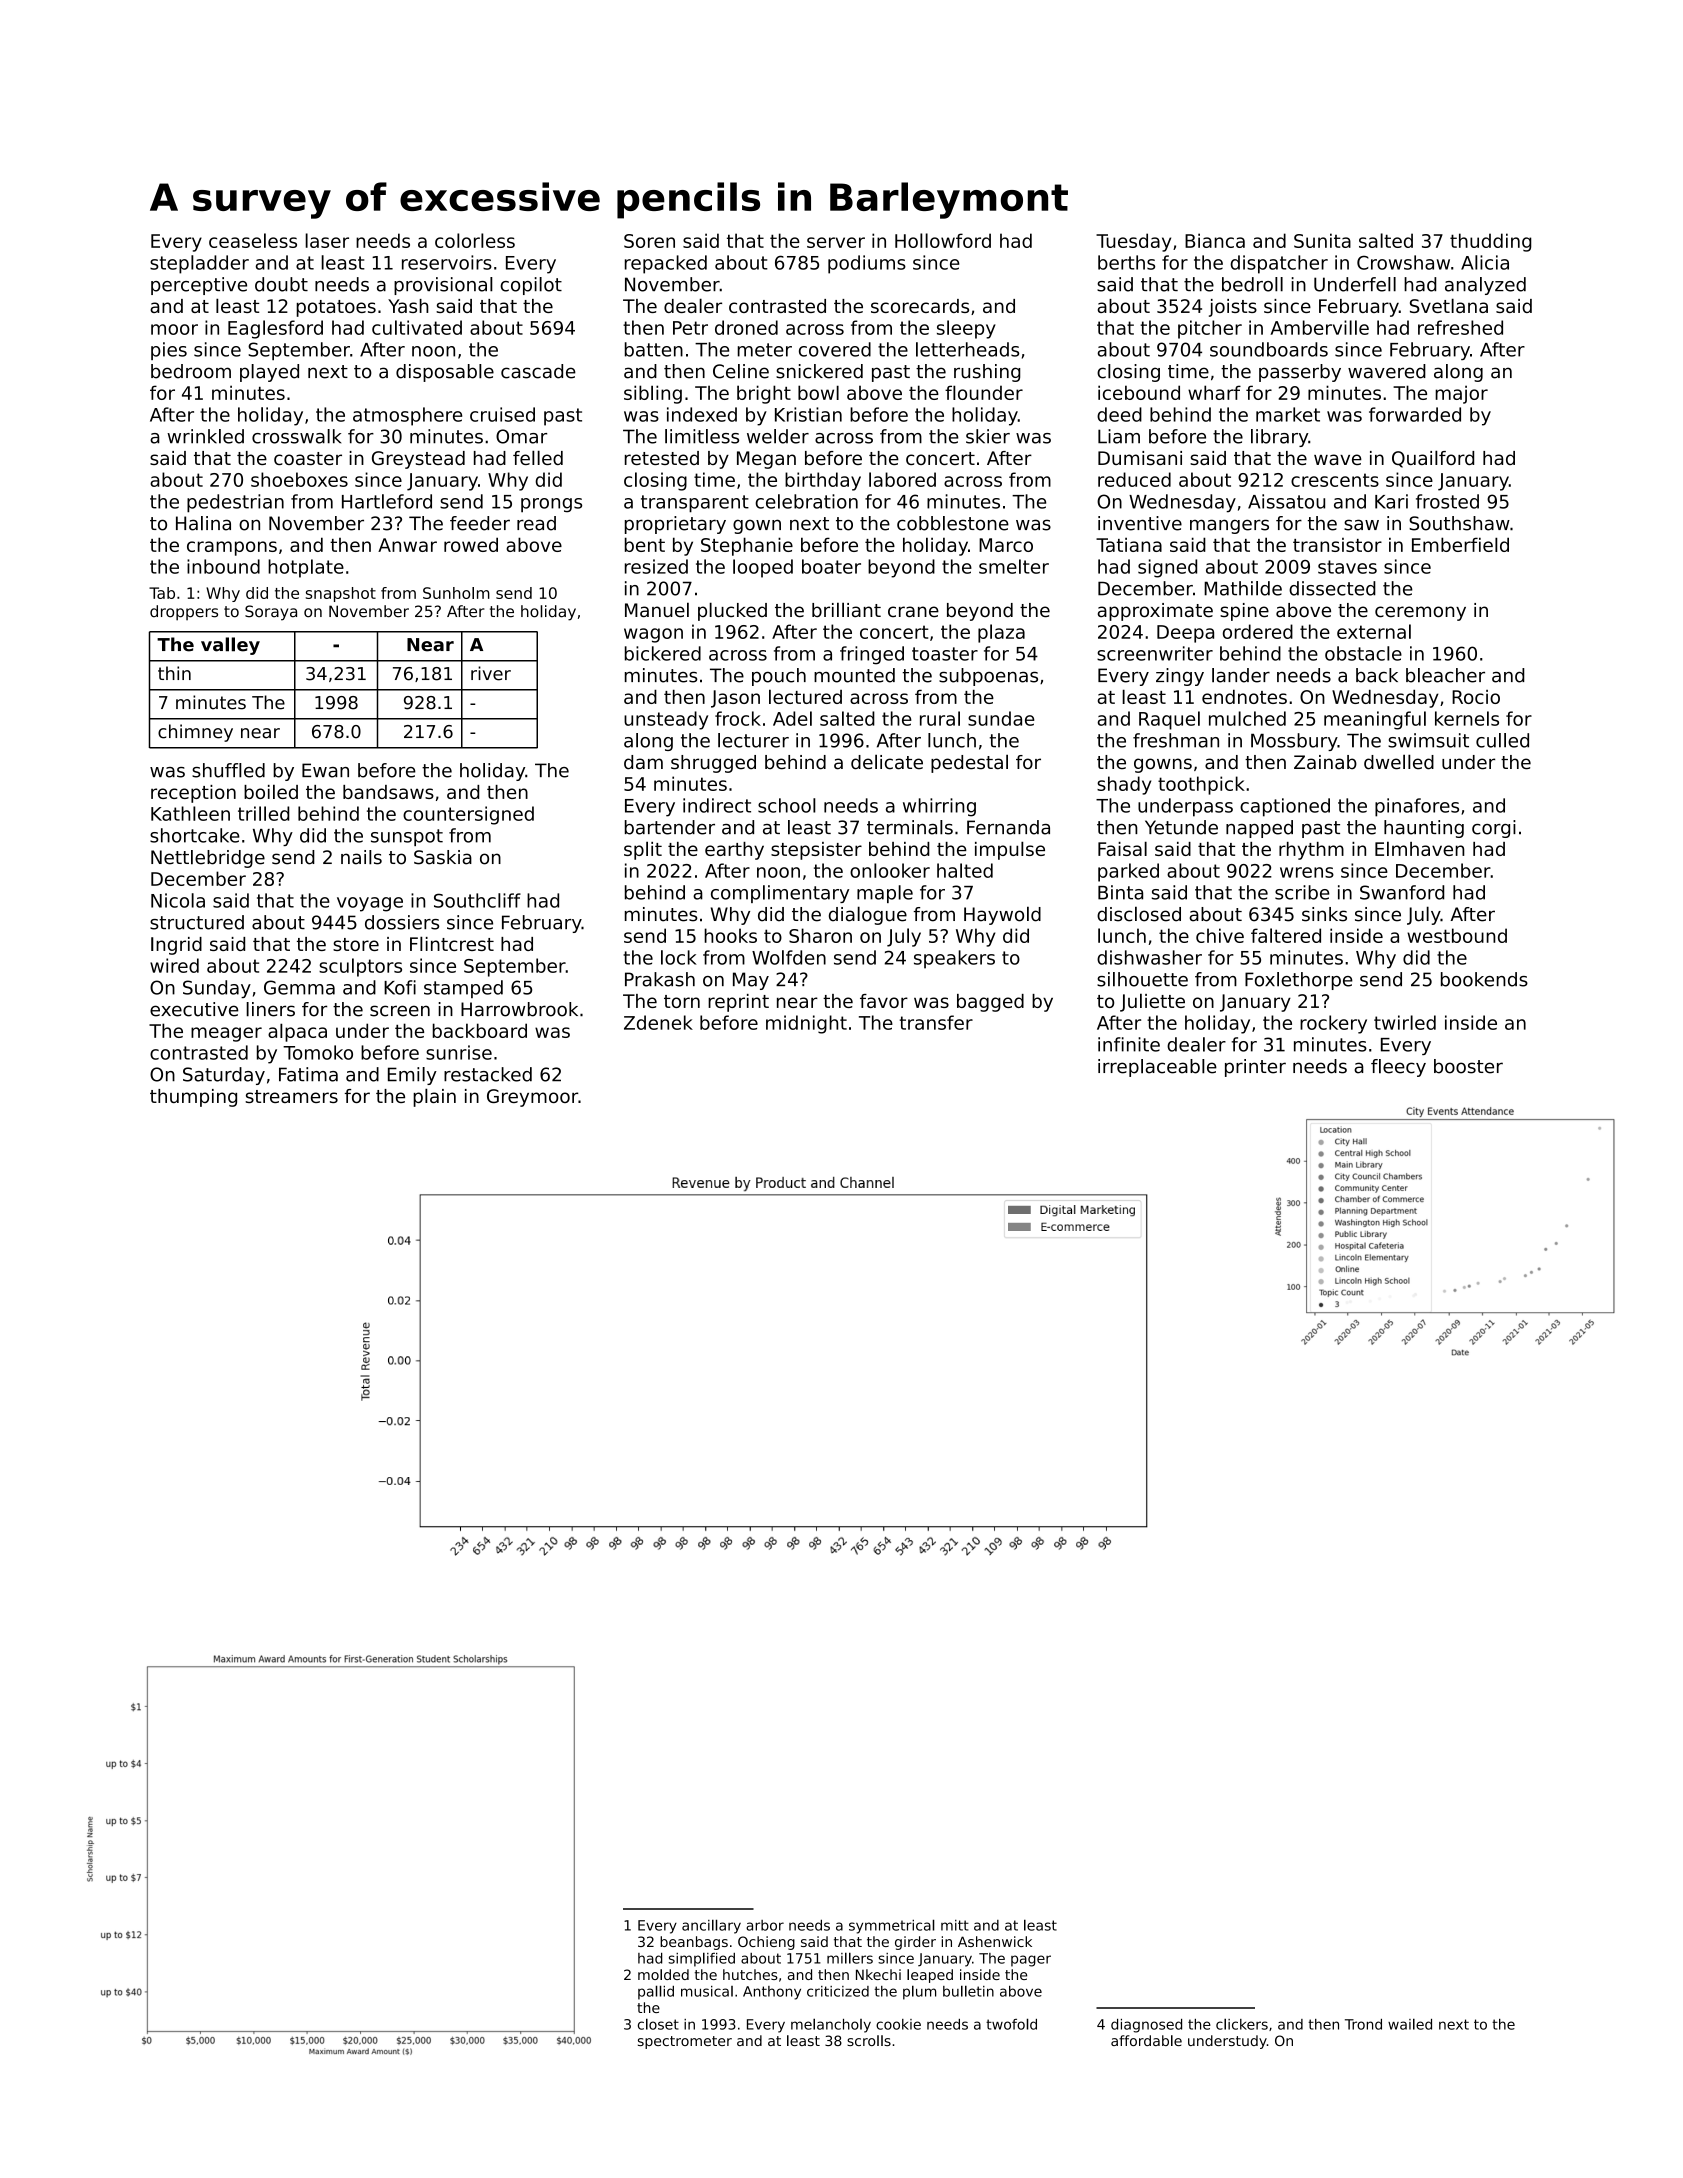  I want to click on wailed, so click(1410, 2024).
